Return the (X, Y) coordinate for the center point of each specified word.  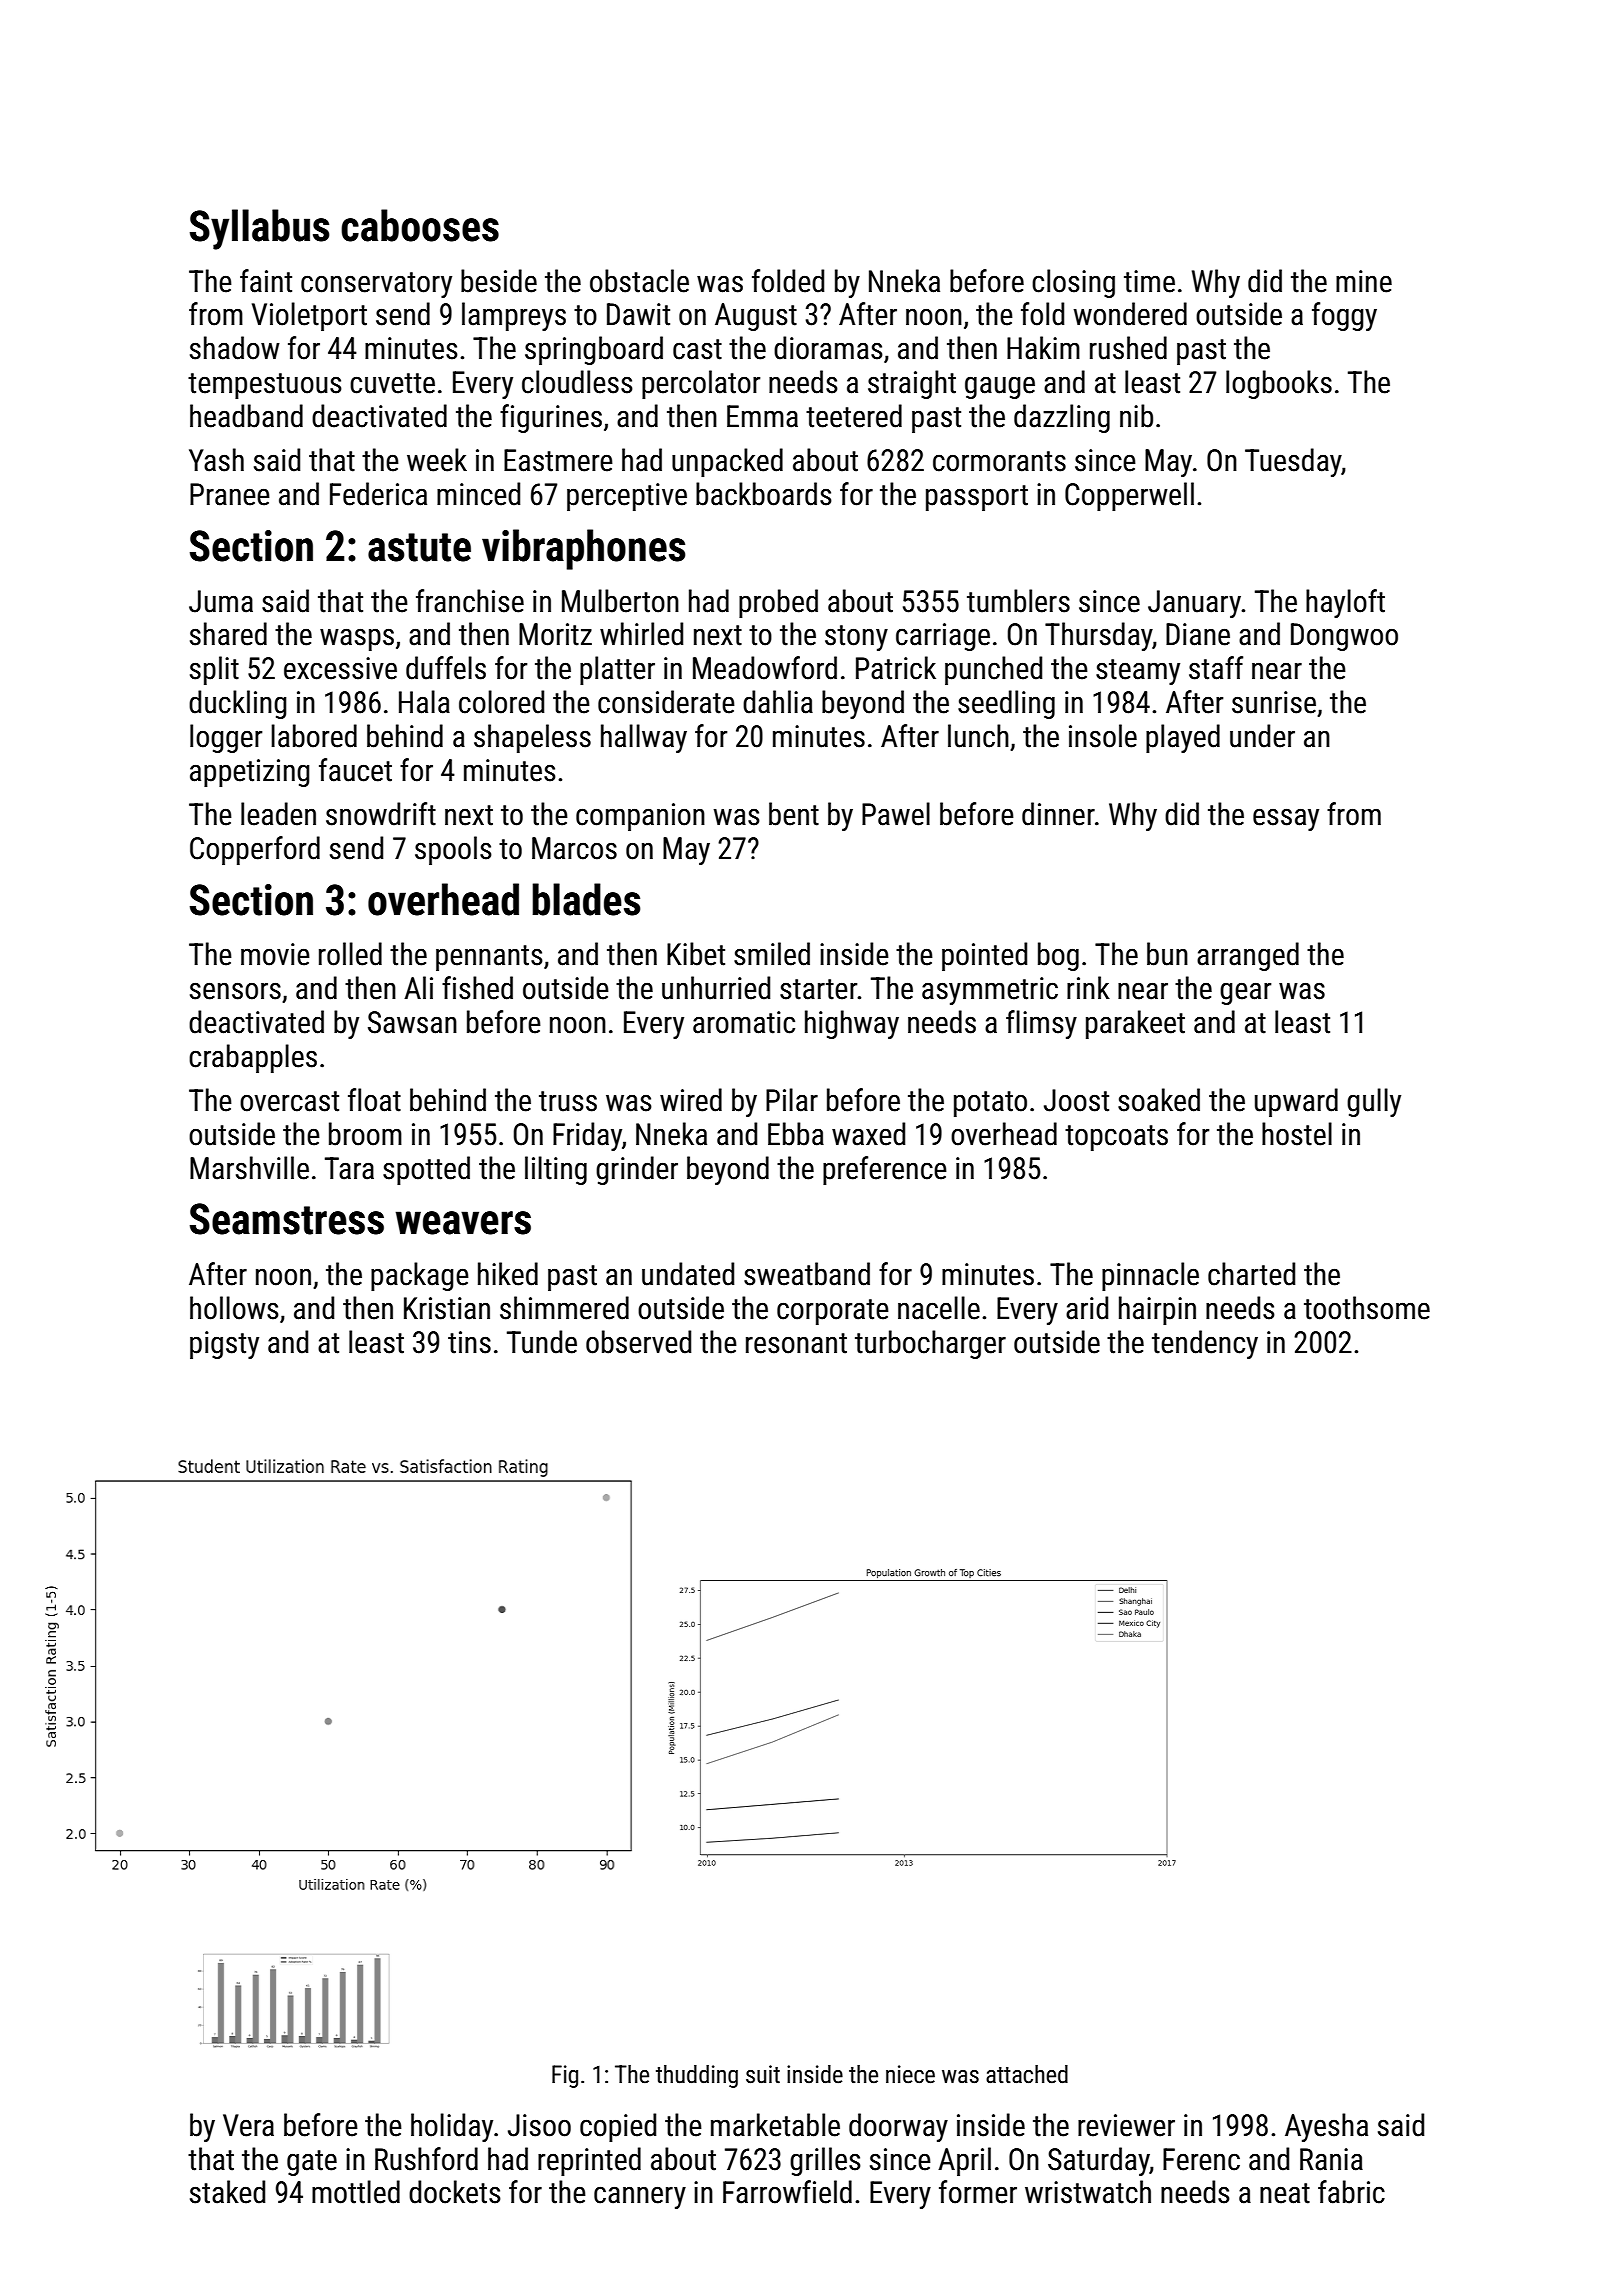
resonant (796, 1343)
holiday (452, 2127)
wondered (1130, 314)
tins (469, 1342)
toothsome (1367, 1308)
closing (1073, 283)
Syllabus (260, 229)
